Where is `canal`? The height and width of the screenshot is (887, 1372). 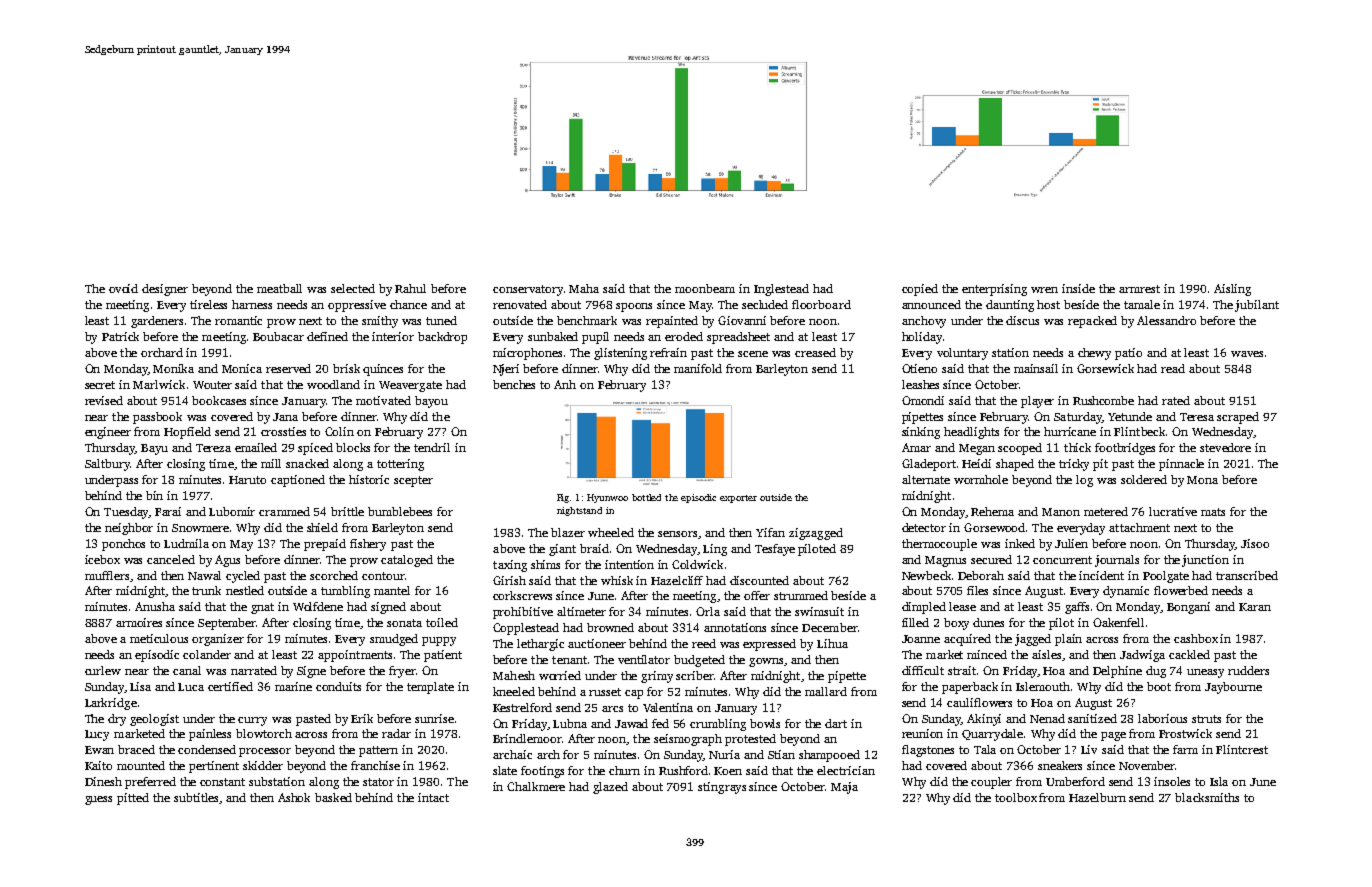 canal is located at coordinates (187, 670).
